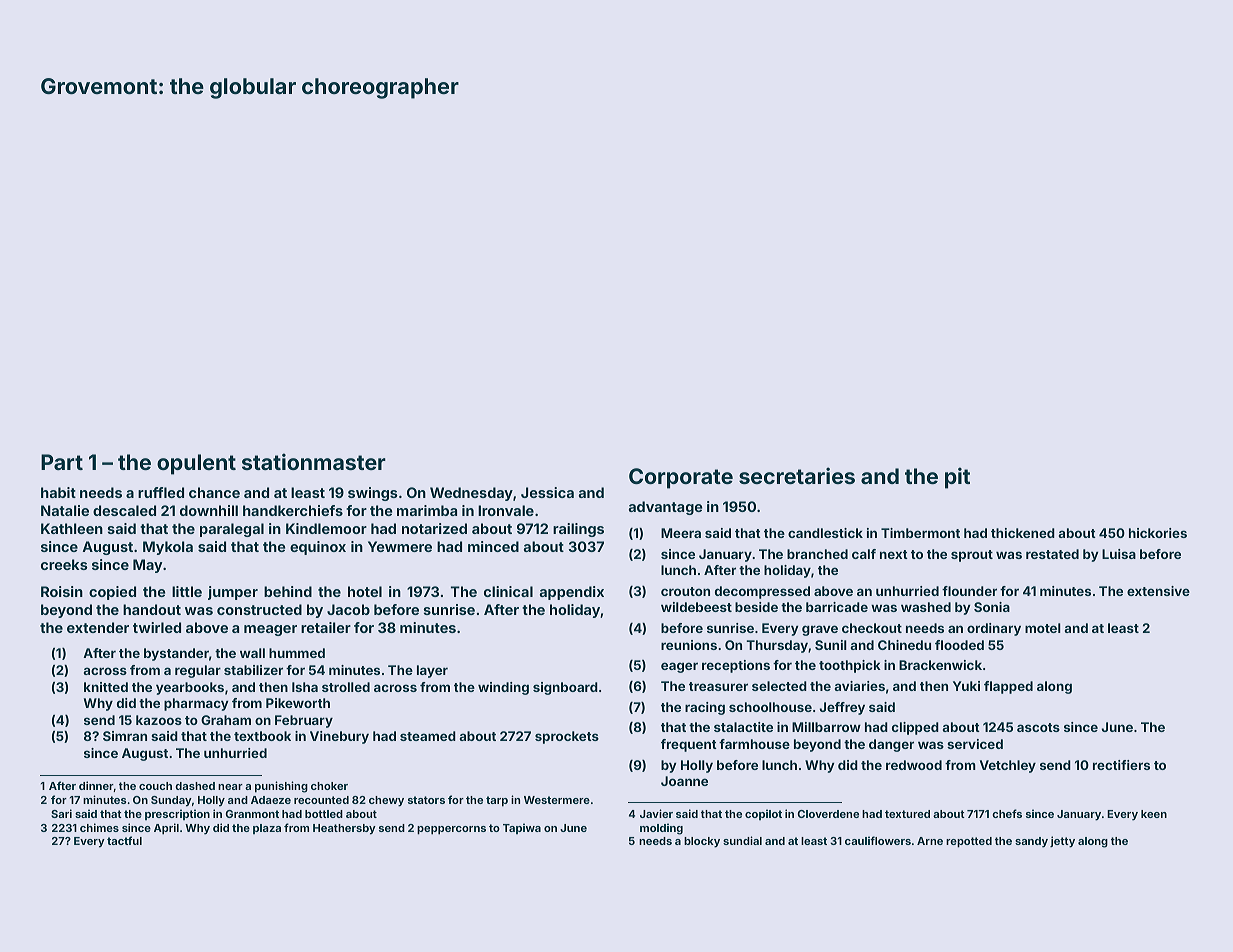 The width and height of the page is (1233, 952). What do you see at coordinates (99, 827) in the page?
I see `chimes` at bounding box center [99, 827].
